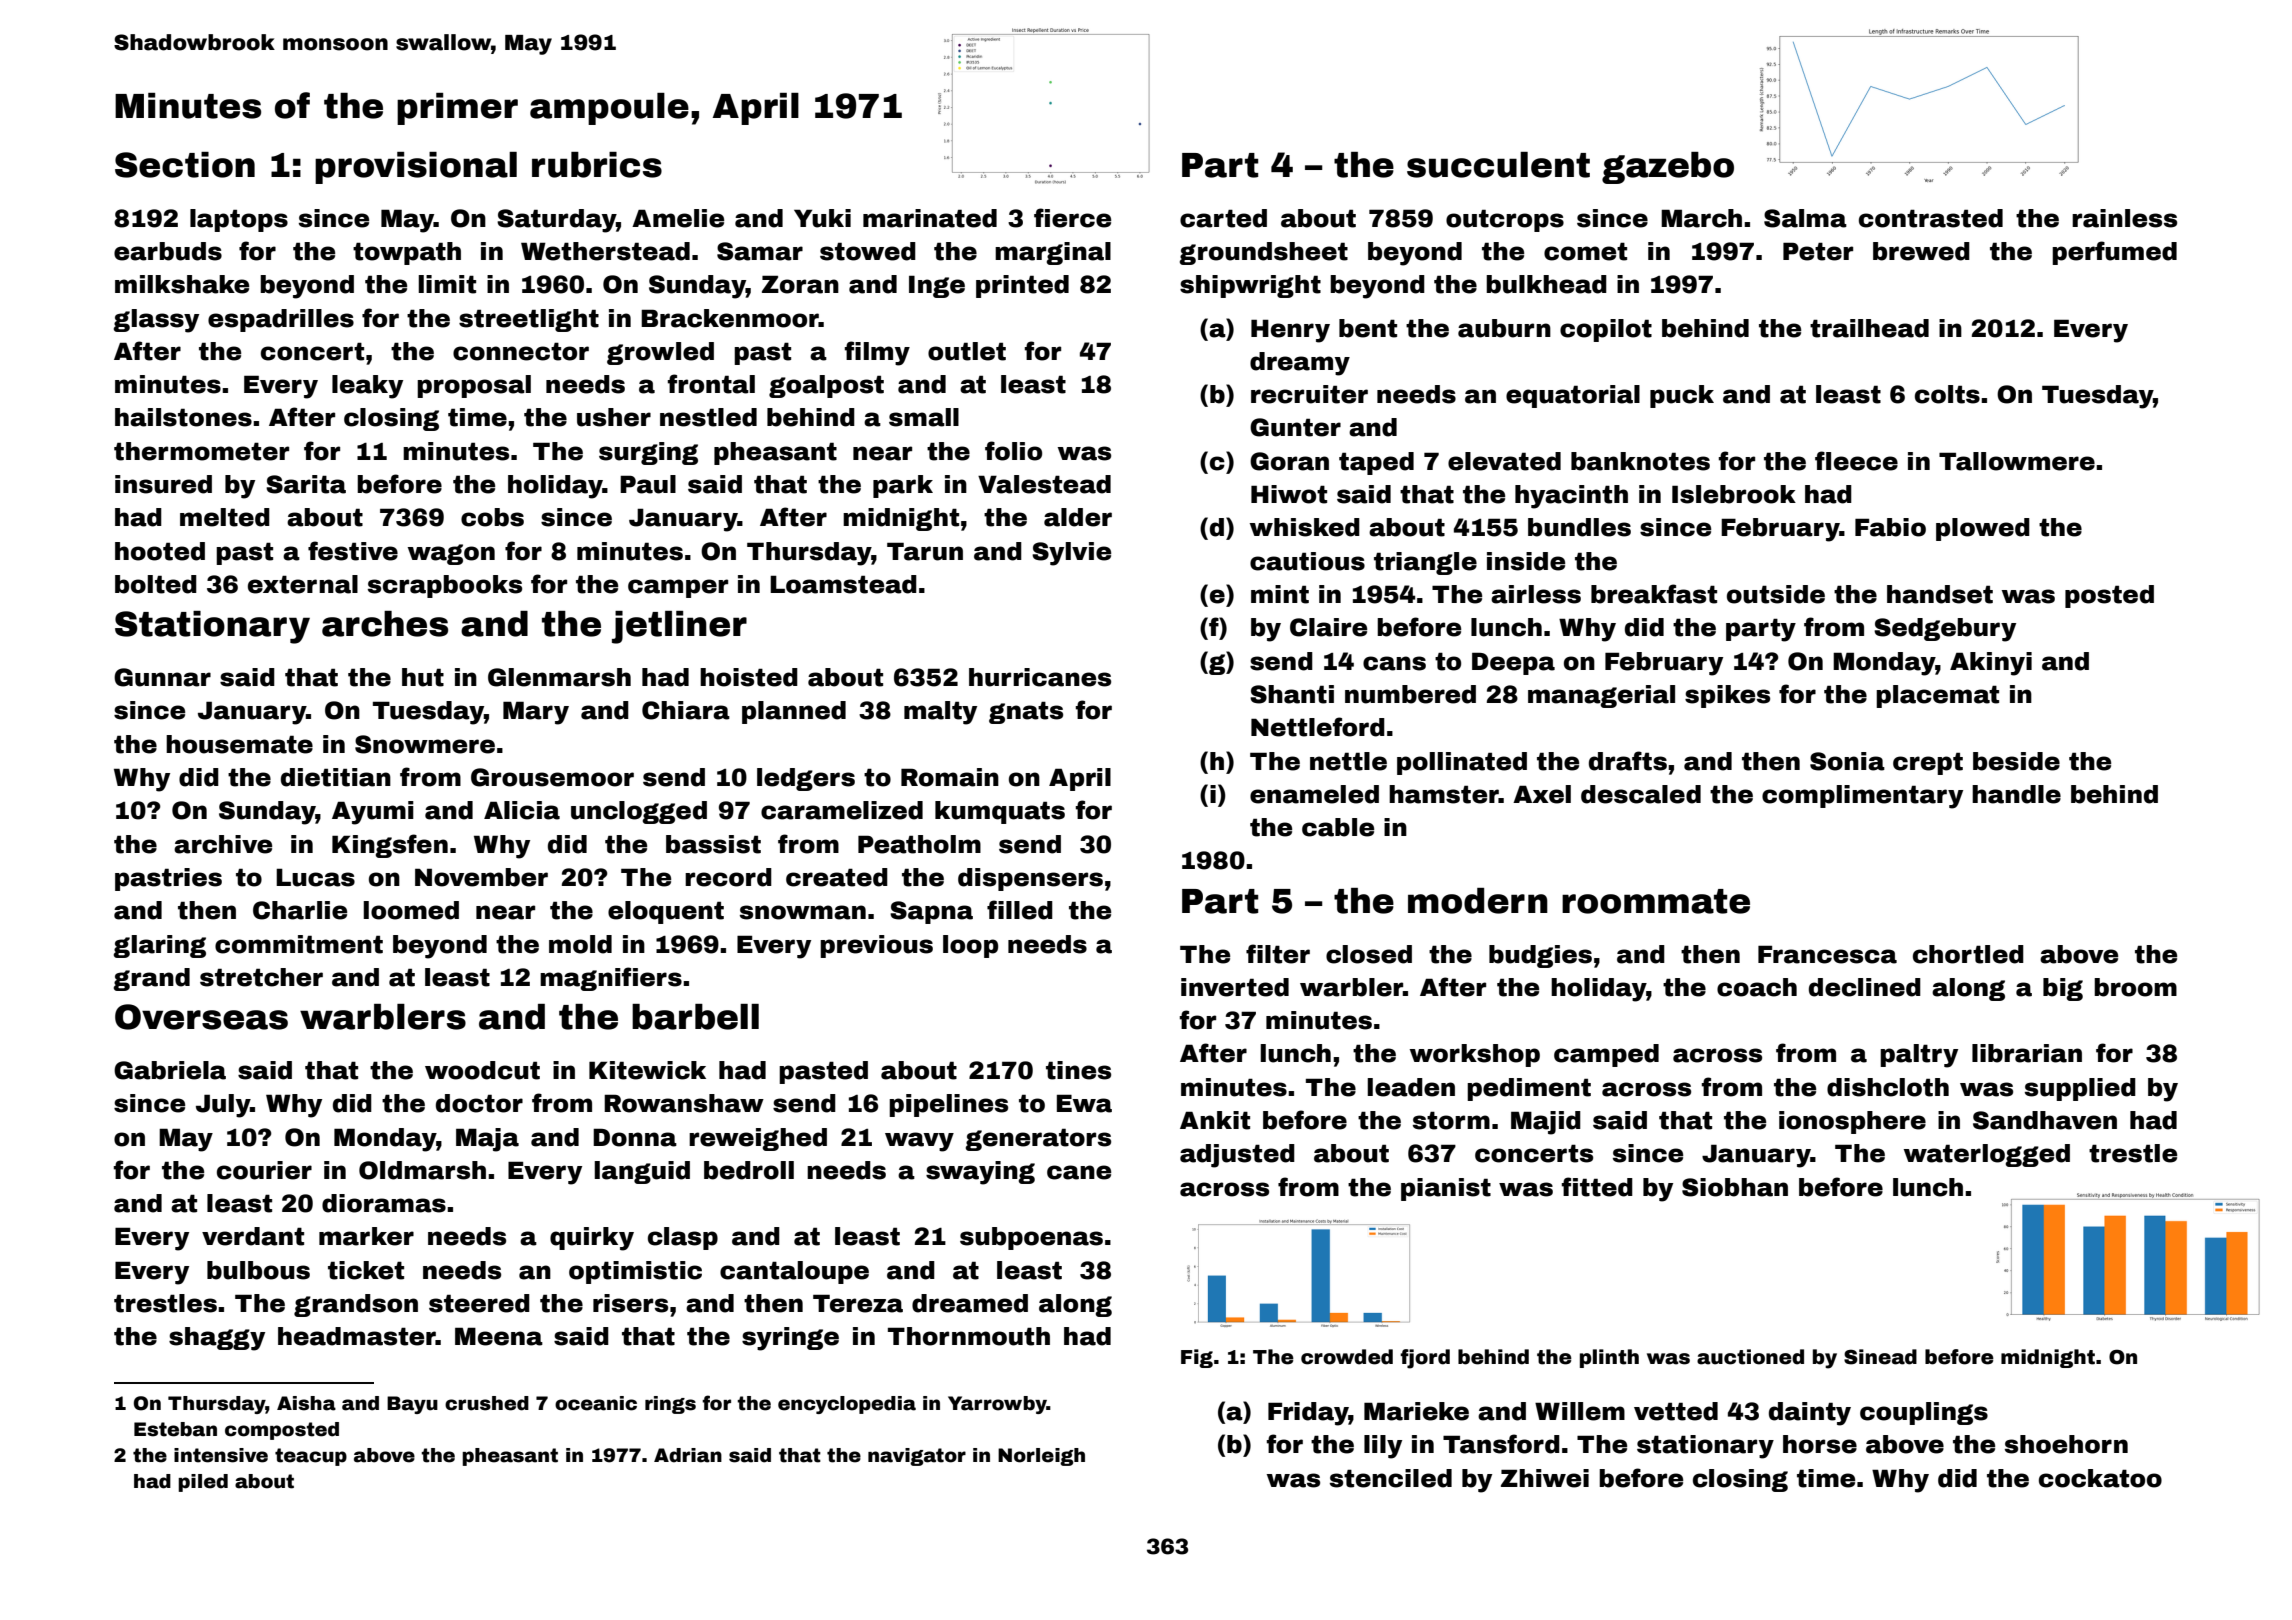 The height and width of the screenshot is (1620, 2292). Describe the element at coordinates (758, 1139) in the screenshot. I see `reweighed` at that location.
